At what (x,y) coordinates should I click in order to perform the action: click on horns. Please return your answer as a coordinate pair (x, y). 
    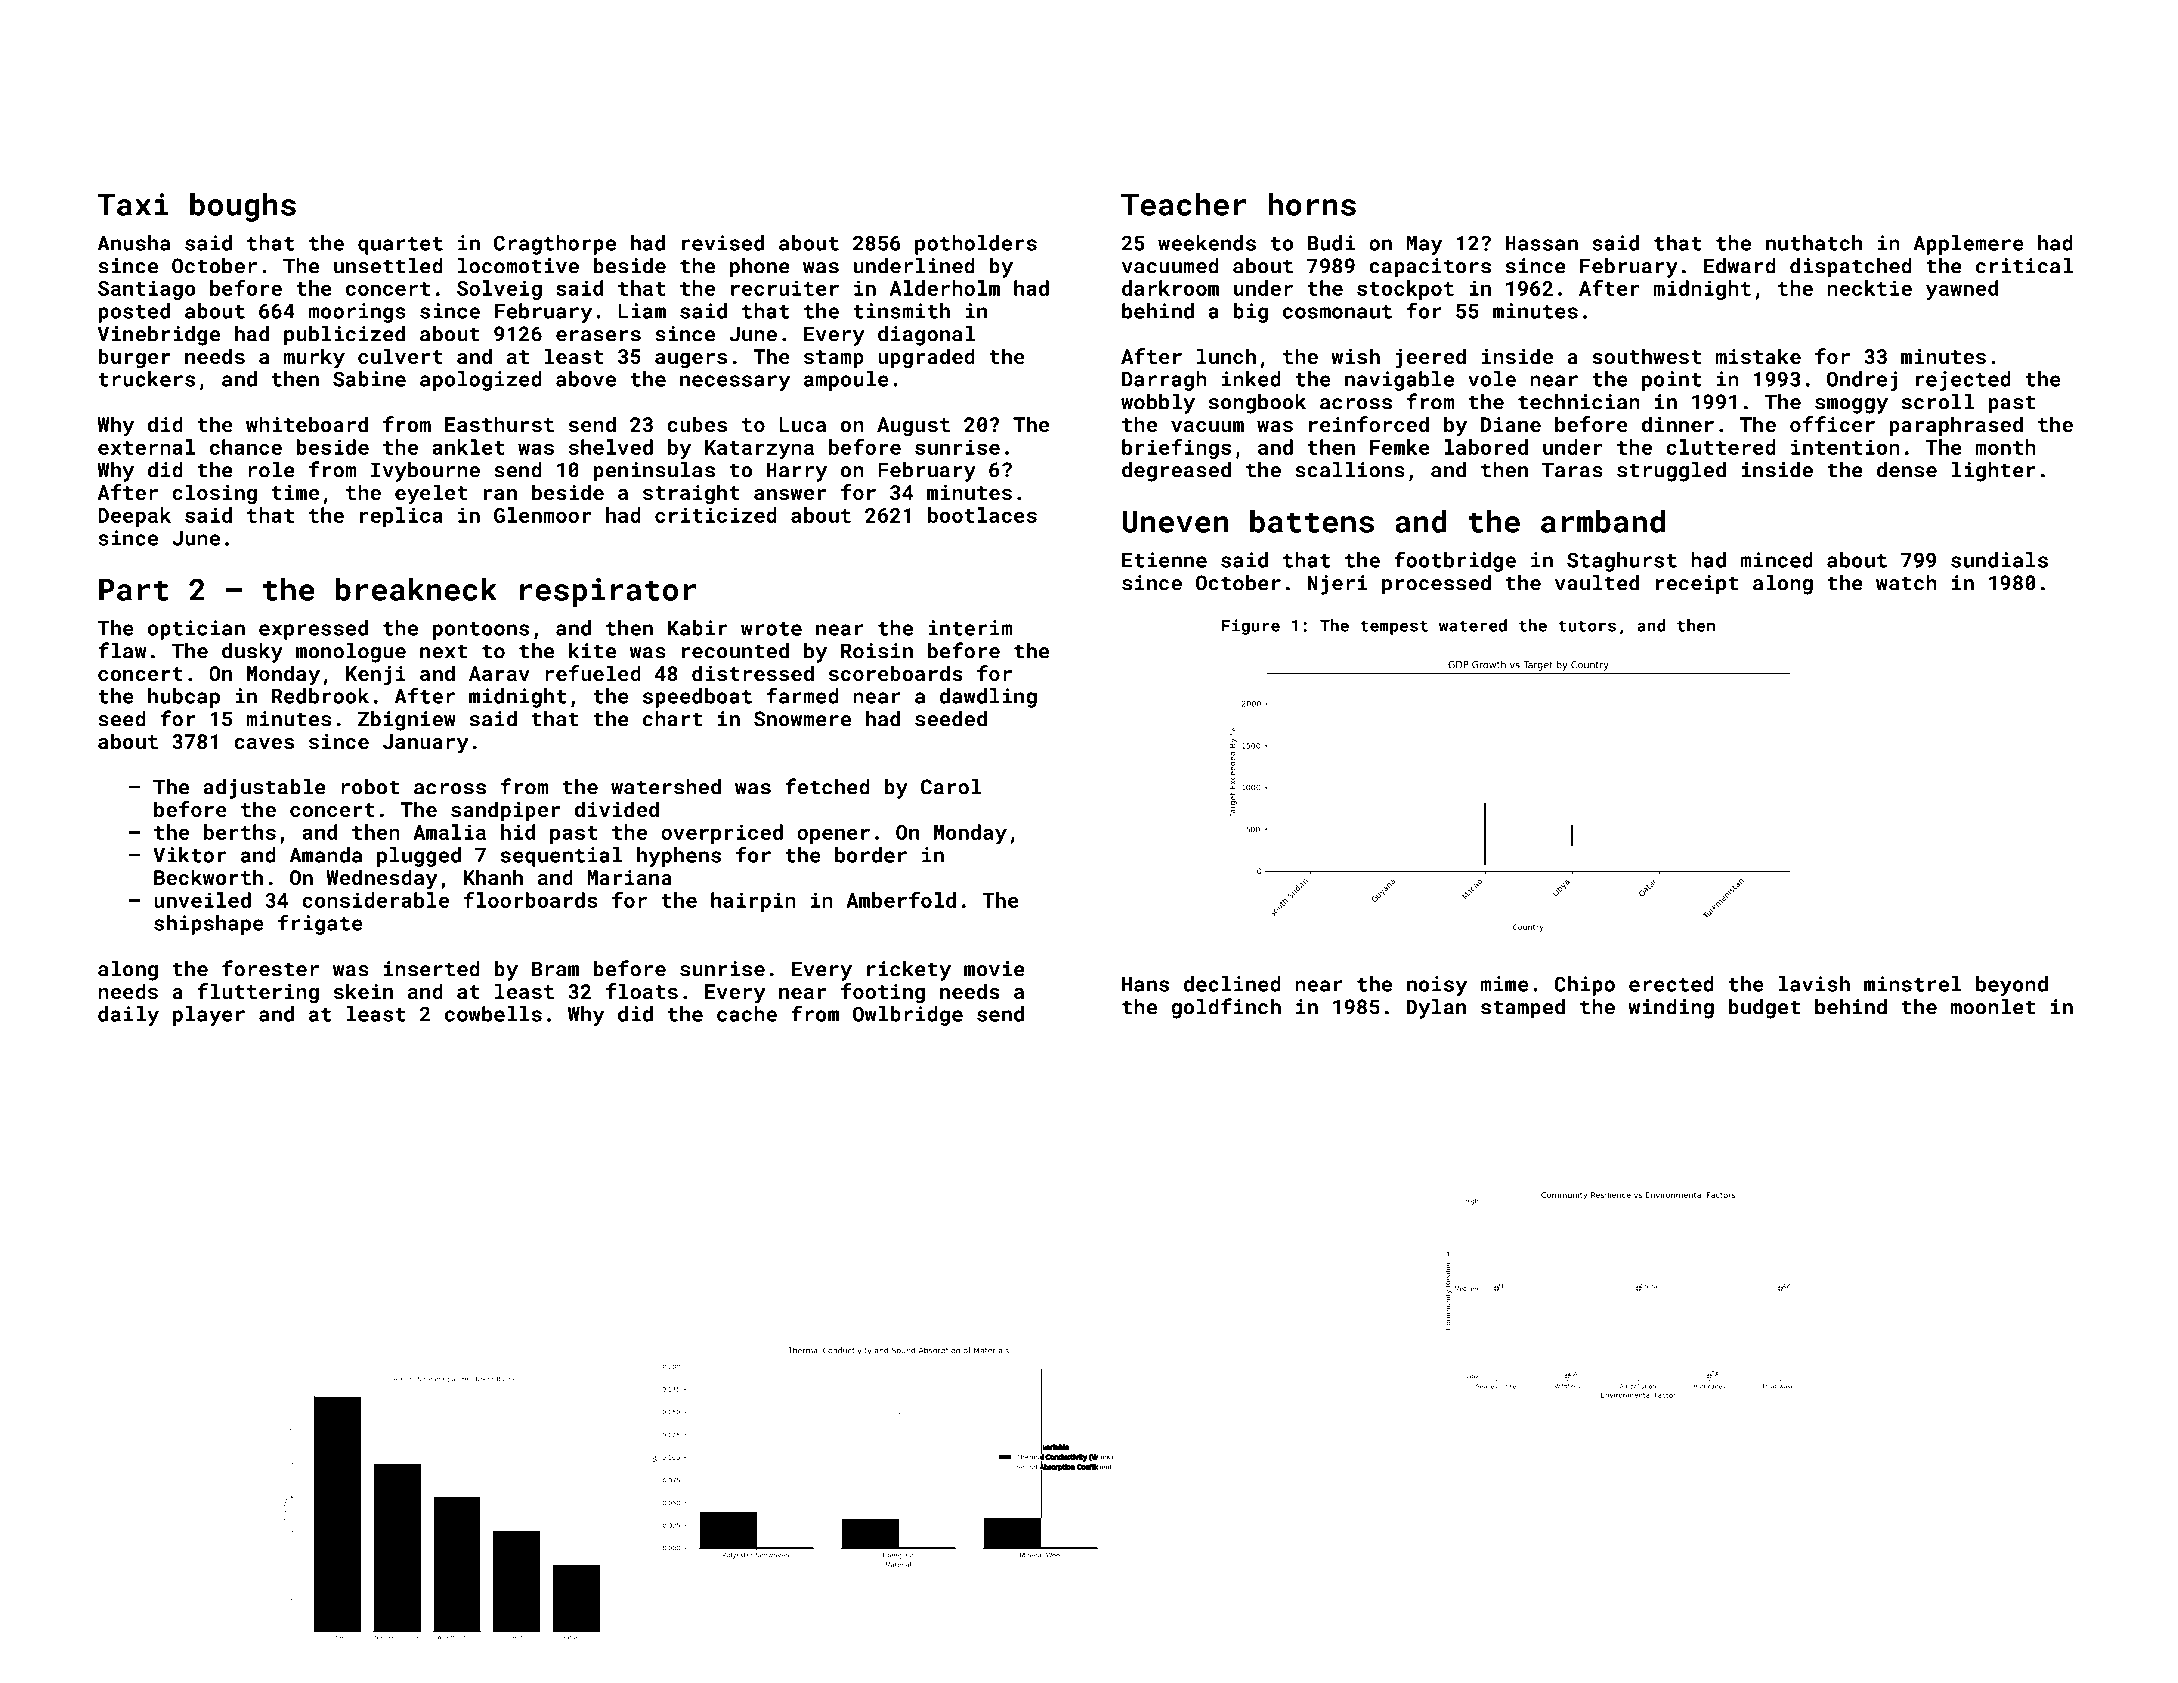
    Looking at the image, I should click on (1312, 204).
